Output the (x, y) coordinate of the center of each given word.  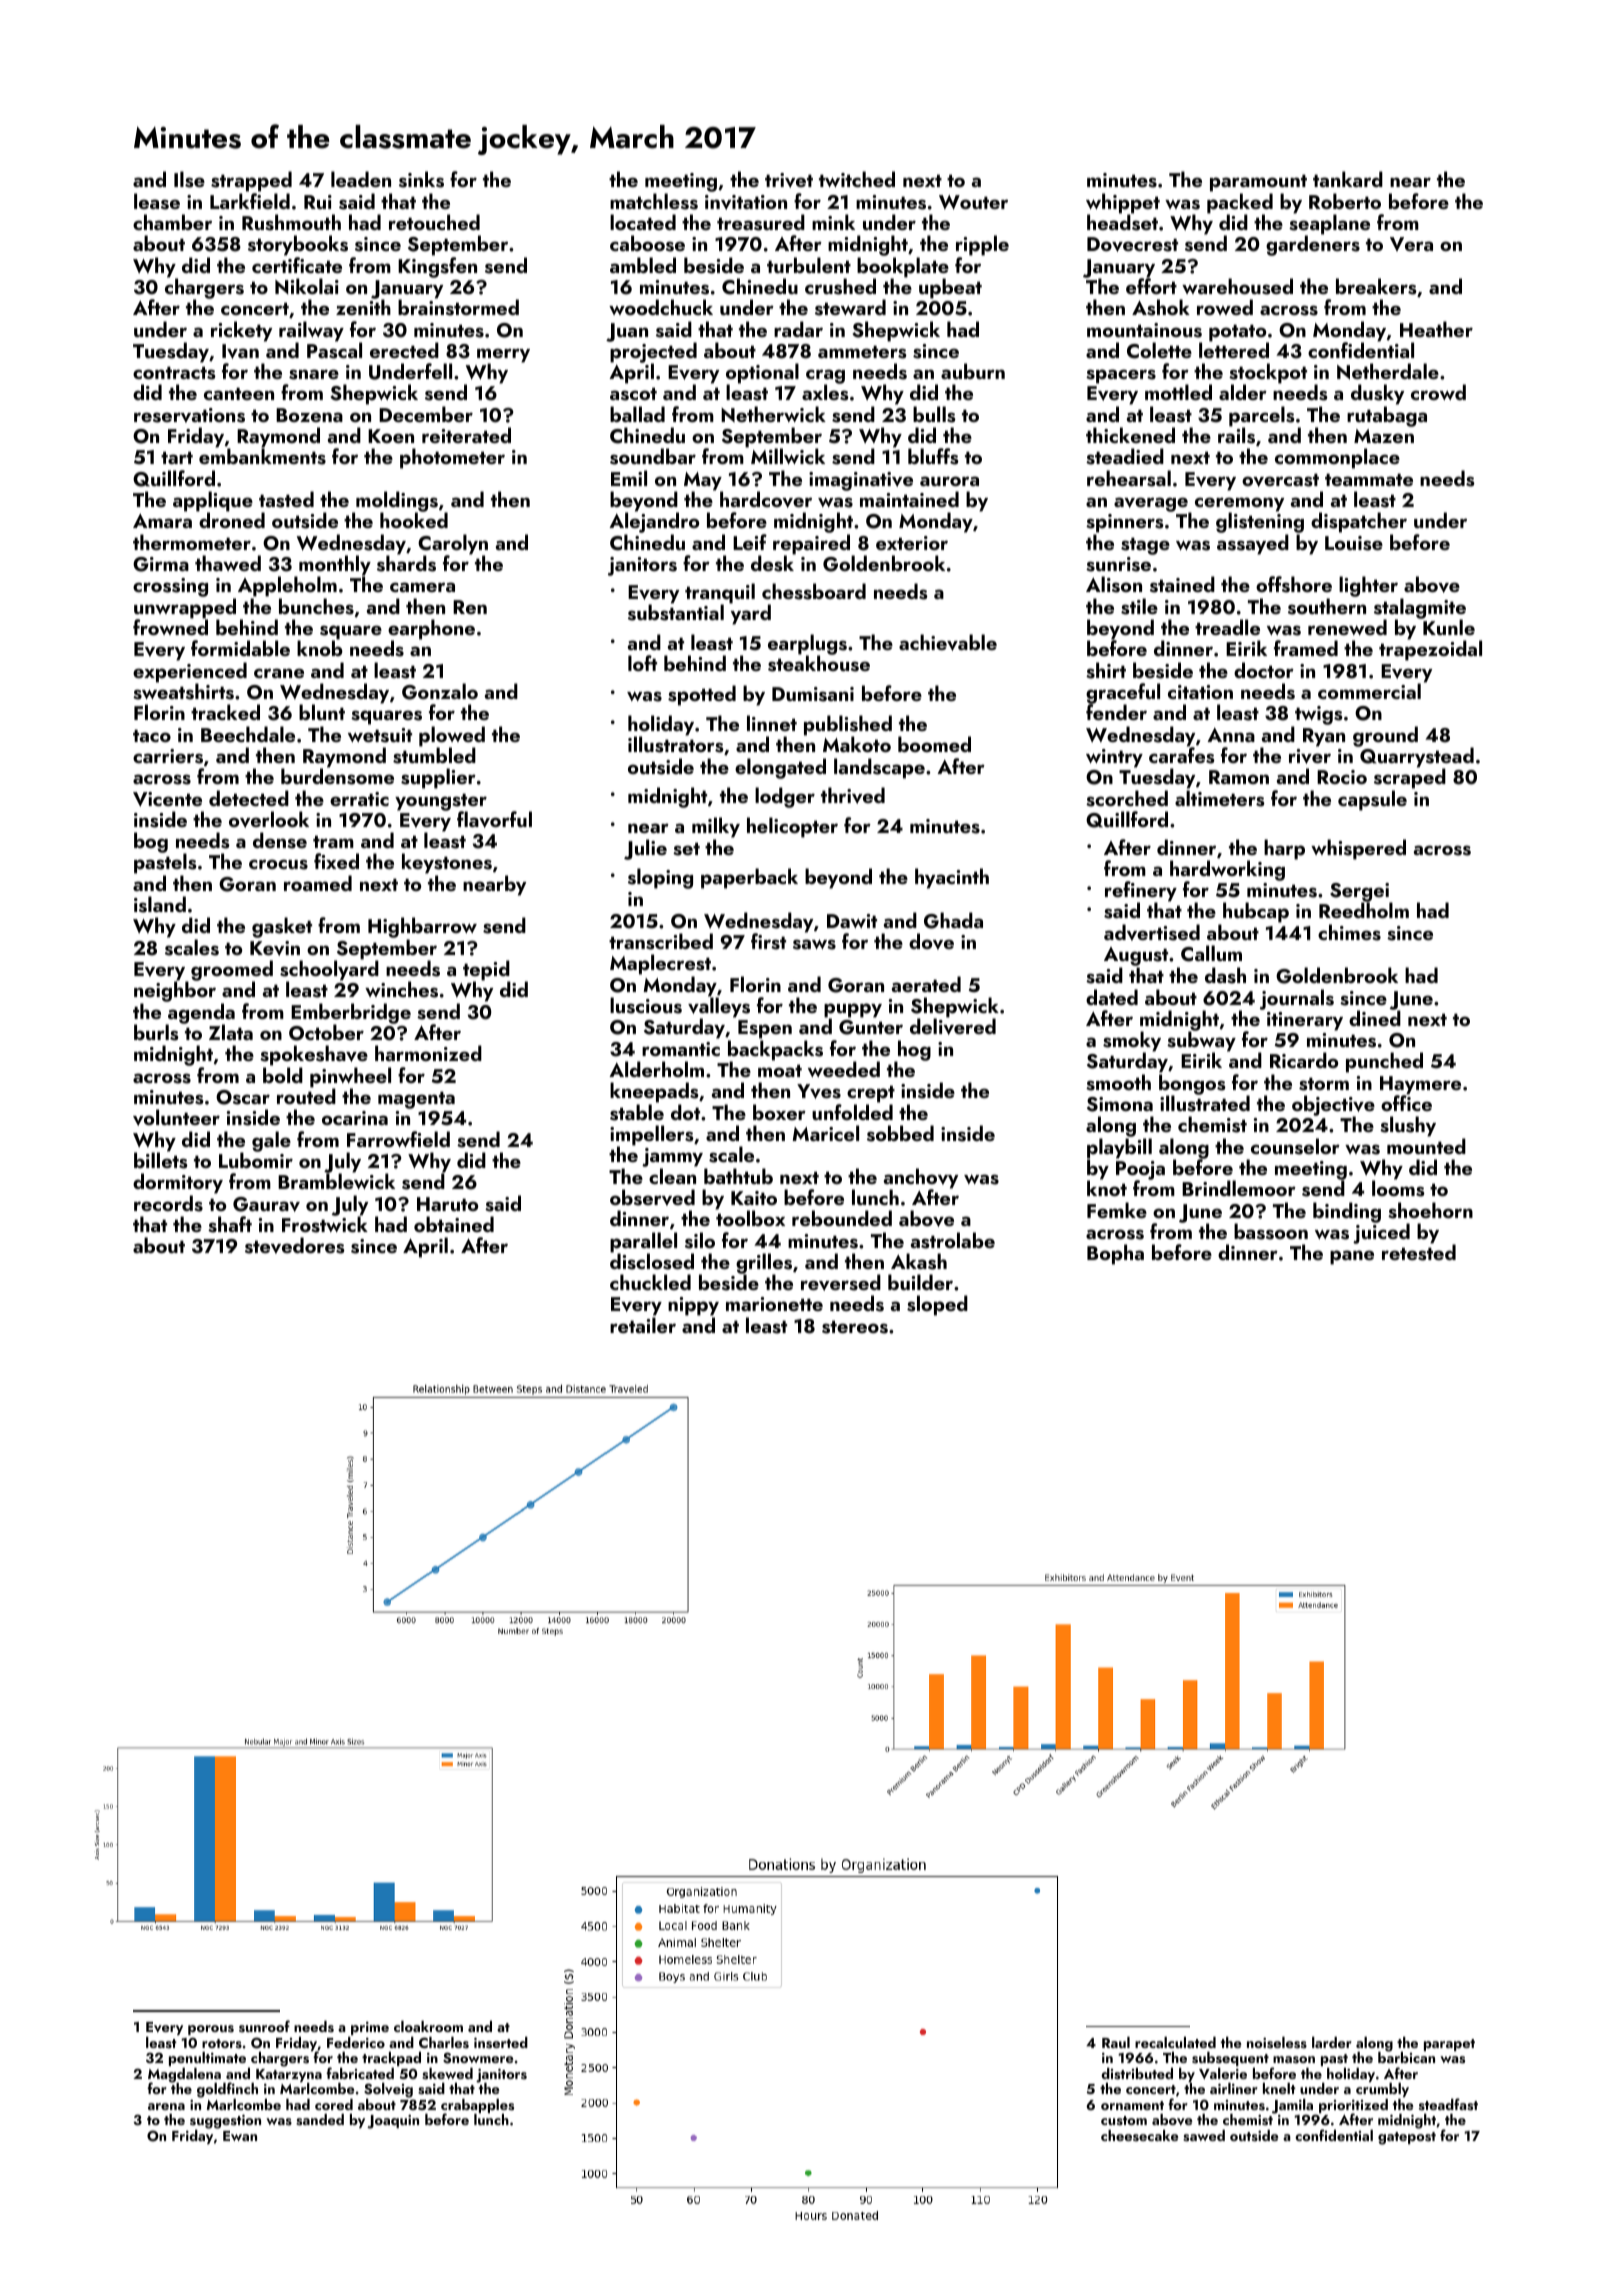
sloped (937, 1305)
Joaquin (393, 2122)
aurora (949, 481)
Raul (1116, 2042)
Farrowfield (398, 1139)
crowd (1438, 392)
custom (1124, 2120)
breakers (1376, 286)
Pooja (1140, 1171)
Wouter (973, 202)
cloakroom (428, 2026)
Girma (161, 564)
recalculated (1175, 2042)
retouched (434, 222)
